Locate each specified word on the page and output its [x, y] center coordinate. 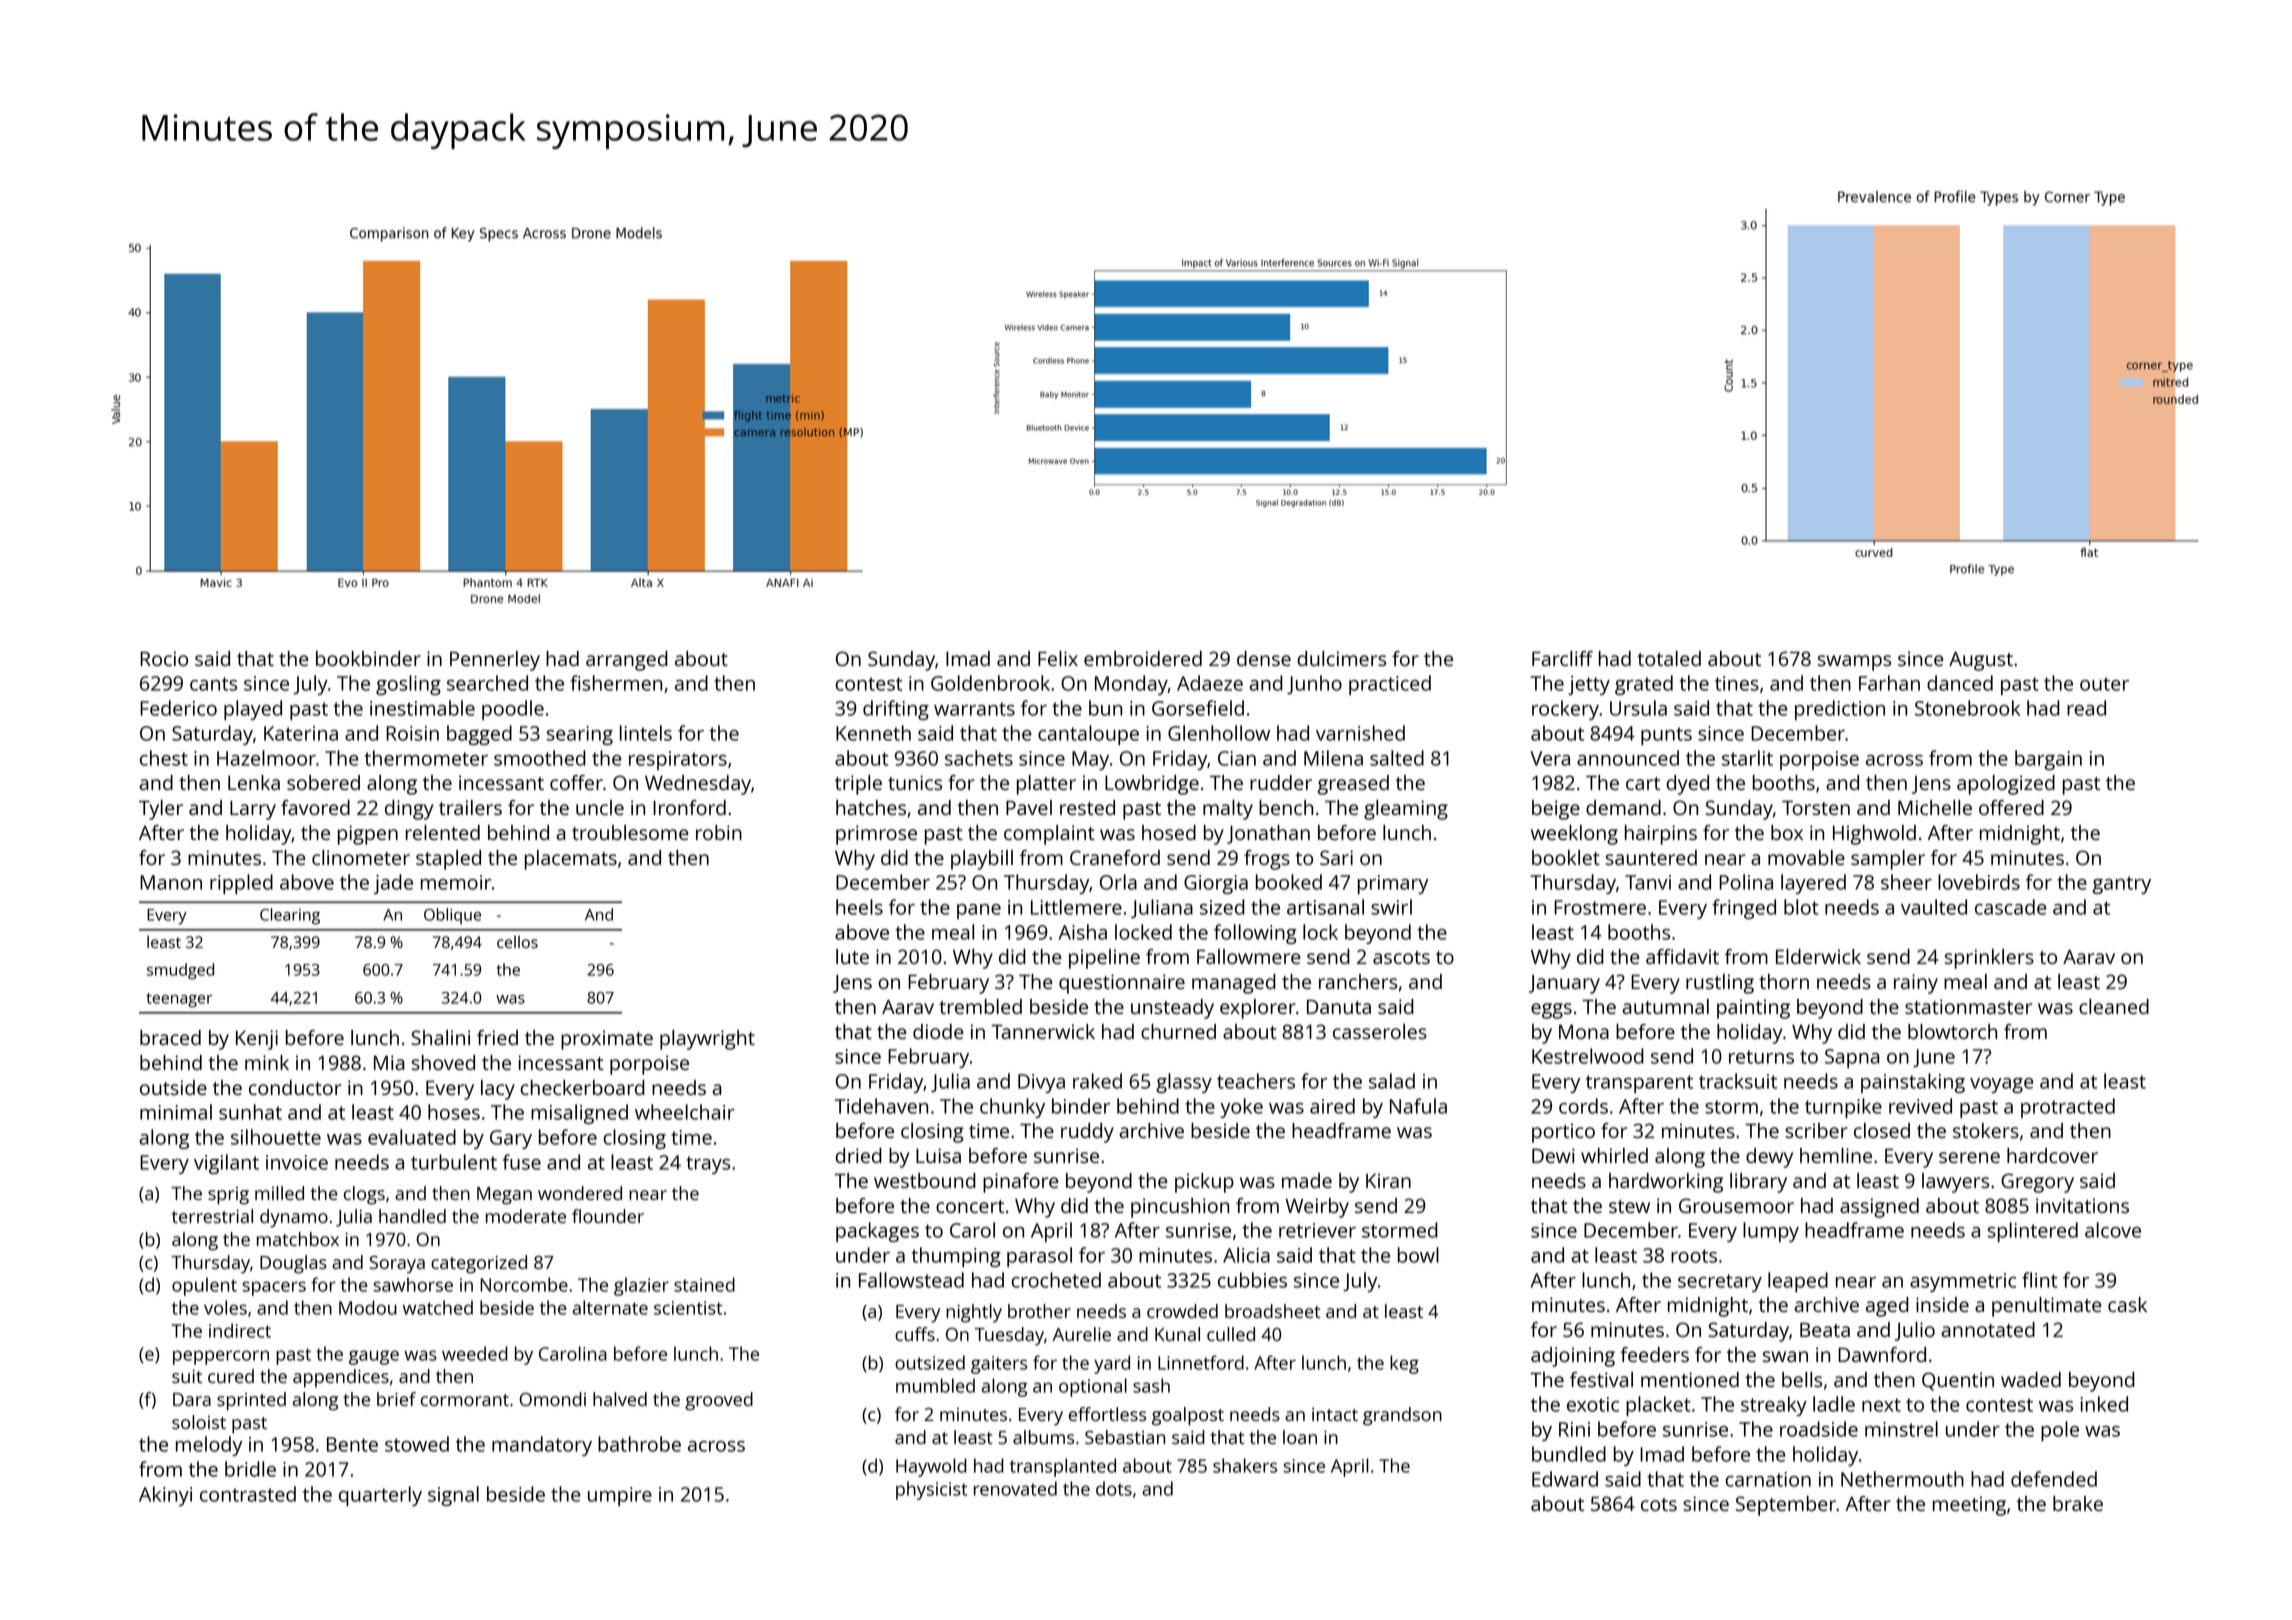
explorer [1258, 1009]
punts [1666, 736]
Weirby [1317, 1208]
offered [2011, 807]
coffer [576, 782]
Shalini [440, 1037]
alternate [610, 1307]
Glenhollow [1219, 733]
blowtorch [1952, 1031]
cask [2127, 1304]
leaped [1798, 1282]
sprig [228, 1196]
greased [1353, 785]
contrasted [248, 1494]
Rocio [164, 658]
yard [1112, 1364]
